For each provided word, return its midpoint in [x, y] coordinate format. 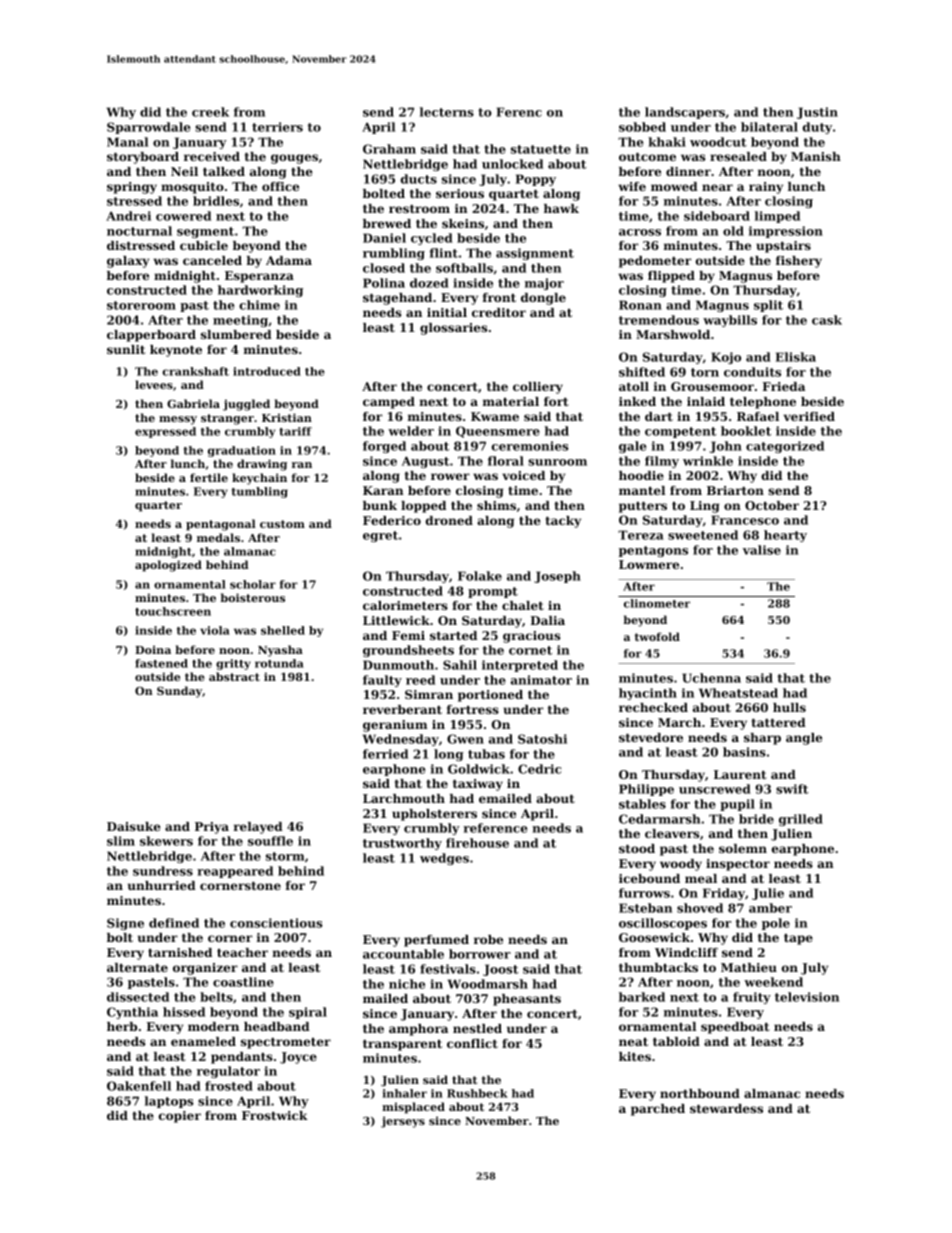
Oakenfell [139, 1086]
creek [210, 112]
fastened [161, 663]
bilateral [769, 127]
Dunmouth [398, 665]
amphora [418, 1030]
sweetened [703, 535]
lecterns [447, 112]
